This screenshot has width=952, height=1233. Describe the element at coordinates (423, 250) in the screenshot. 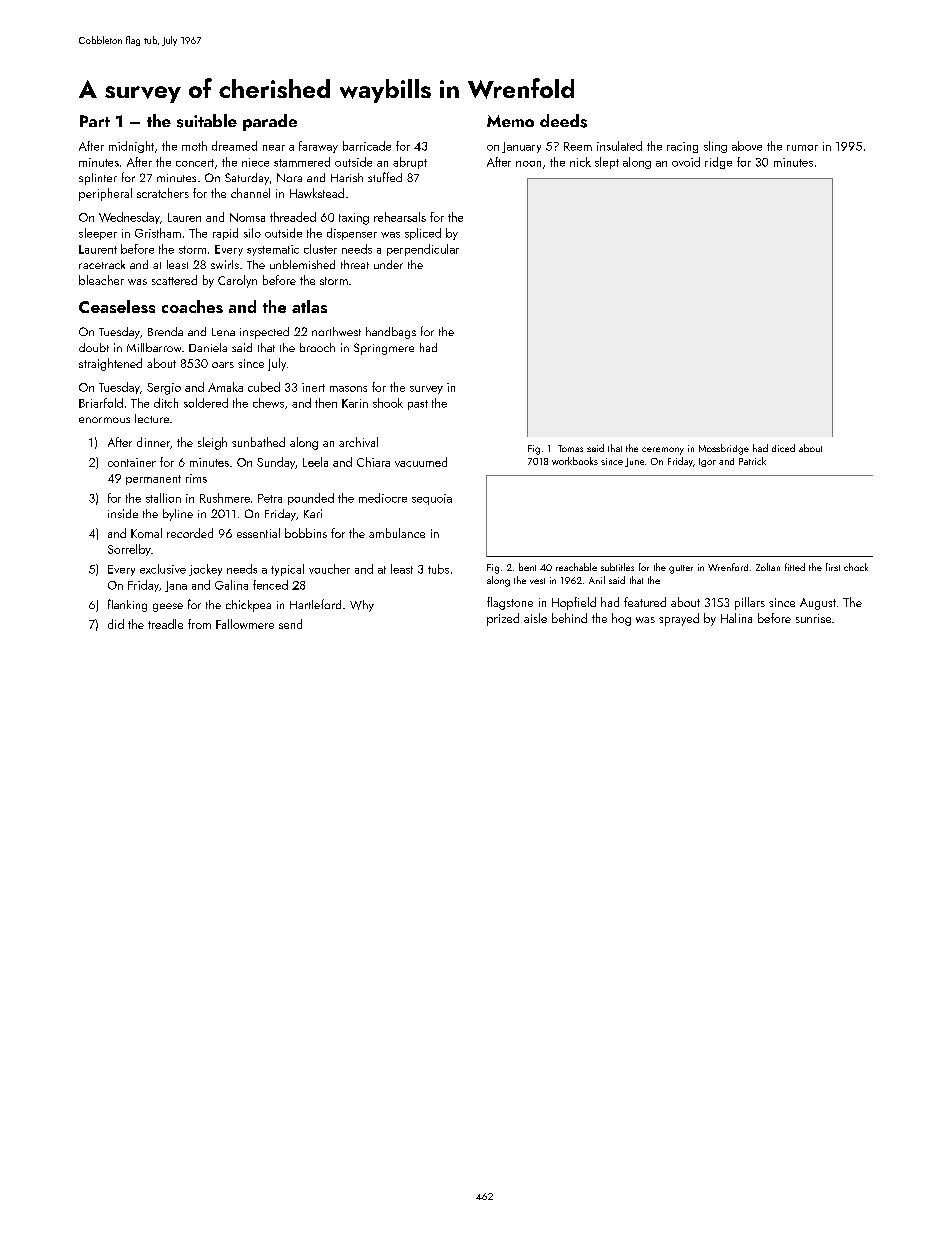

I see `perpendicular` at that location.
